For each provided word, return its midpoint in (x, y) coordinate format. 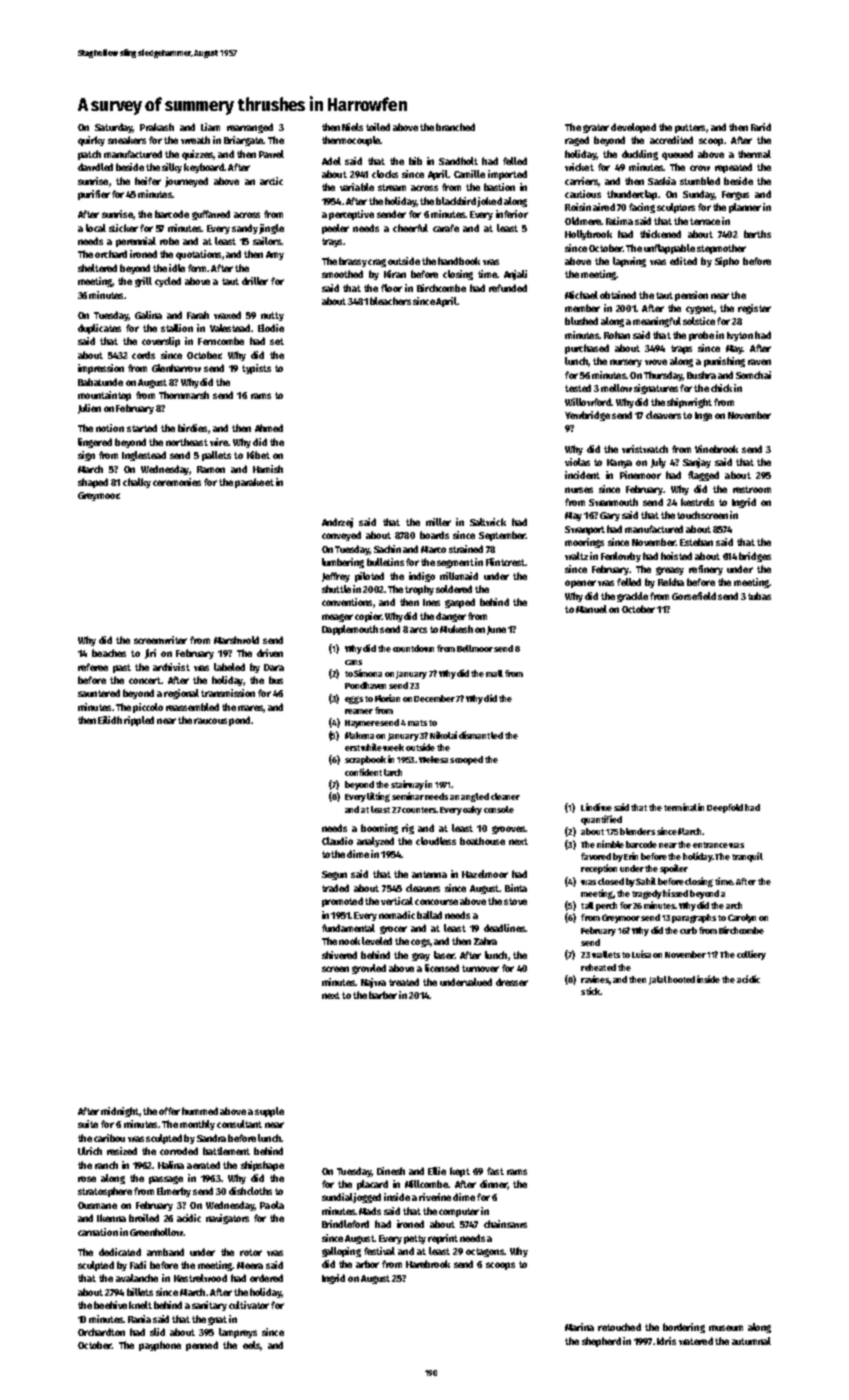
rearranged (250, 128)
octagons (485, 1252)
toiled (378, 127)
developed (633, 128)
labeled (229, 667)
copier (368, 617)
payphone (160, 1346)
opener (580, 584)
